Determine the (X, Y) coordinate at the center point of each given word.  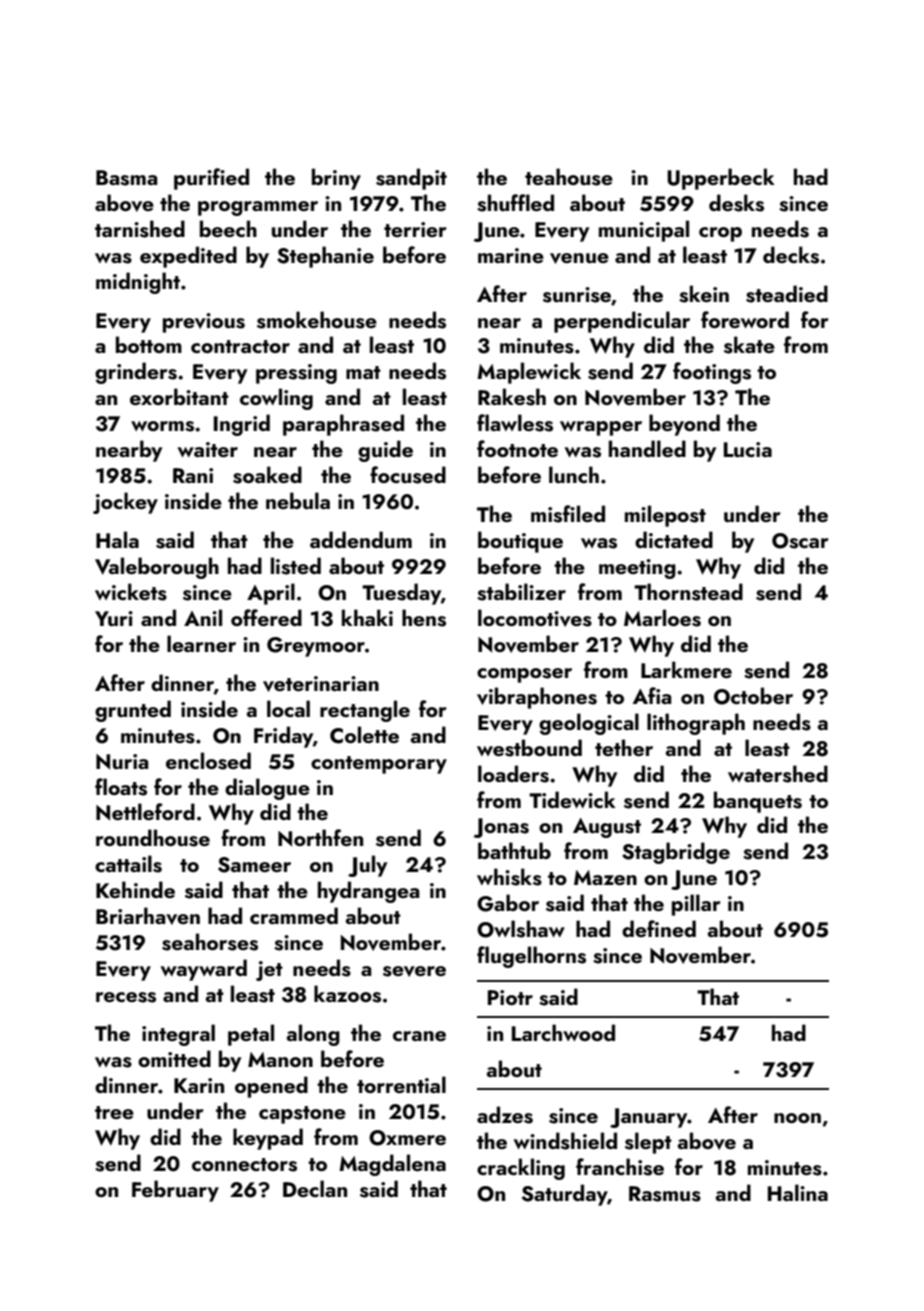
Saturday (564, 1195)
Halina (798, 1192)
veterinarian (321, 684)
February (175, 1191)
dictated (674, 539)
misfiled (568, 514)
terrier (415, 229)
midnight (138, 283)
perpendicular (622, 322)
